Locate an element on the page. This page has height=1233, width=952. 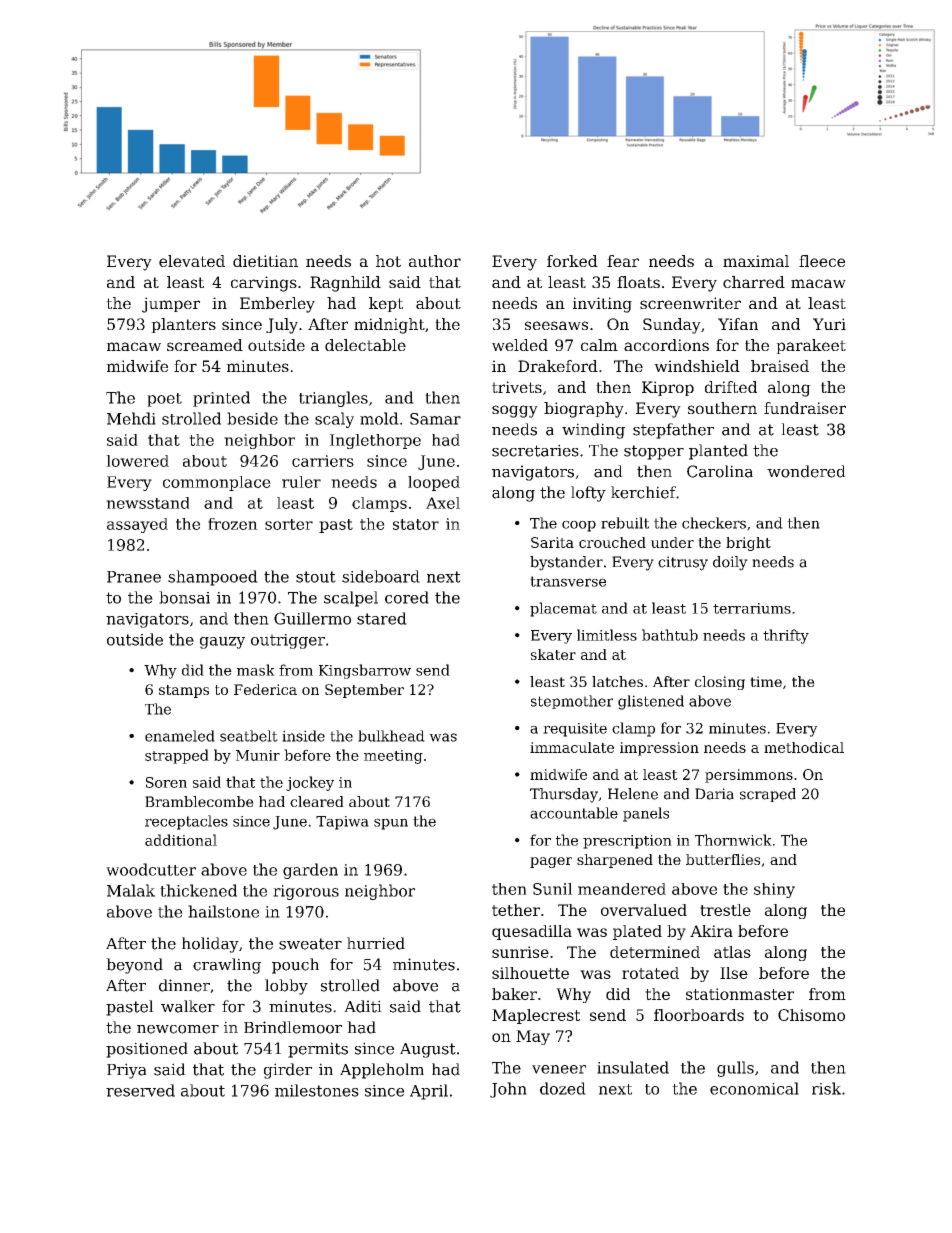
hot is located at coordinates (388, 261).
